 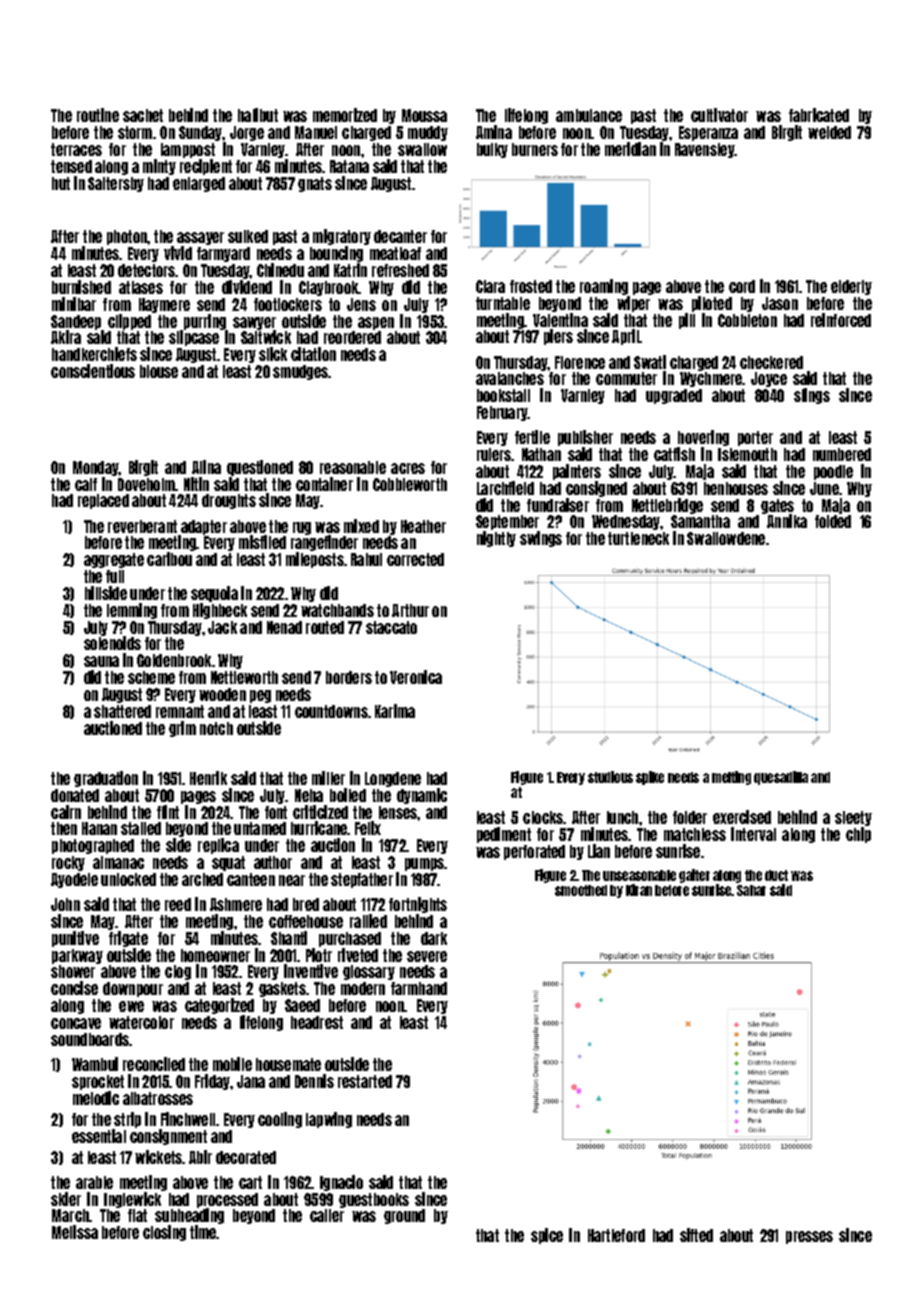 I want to click on Moussa, so click(x=424, y=115).
